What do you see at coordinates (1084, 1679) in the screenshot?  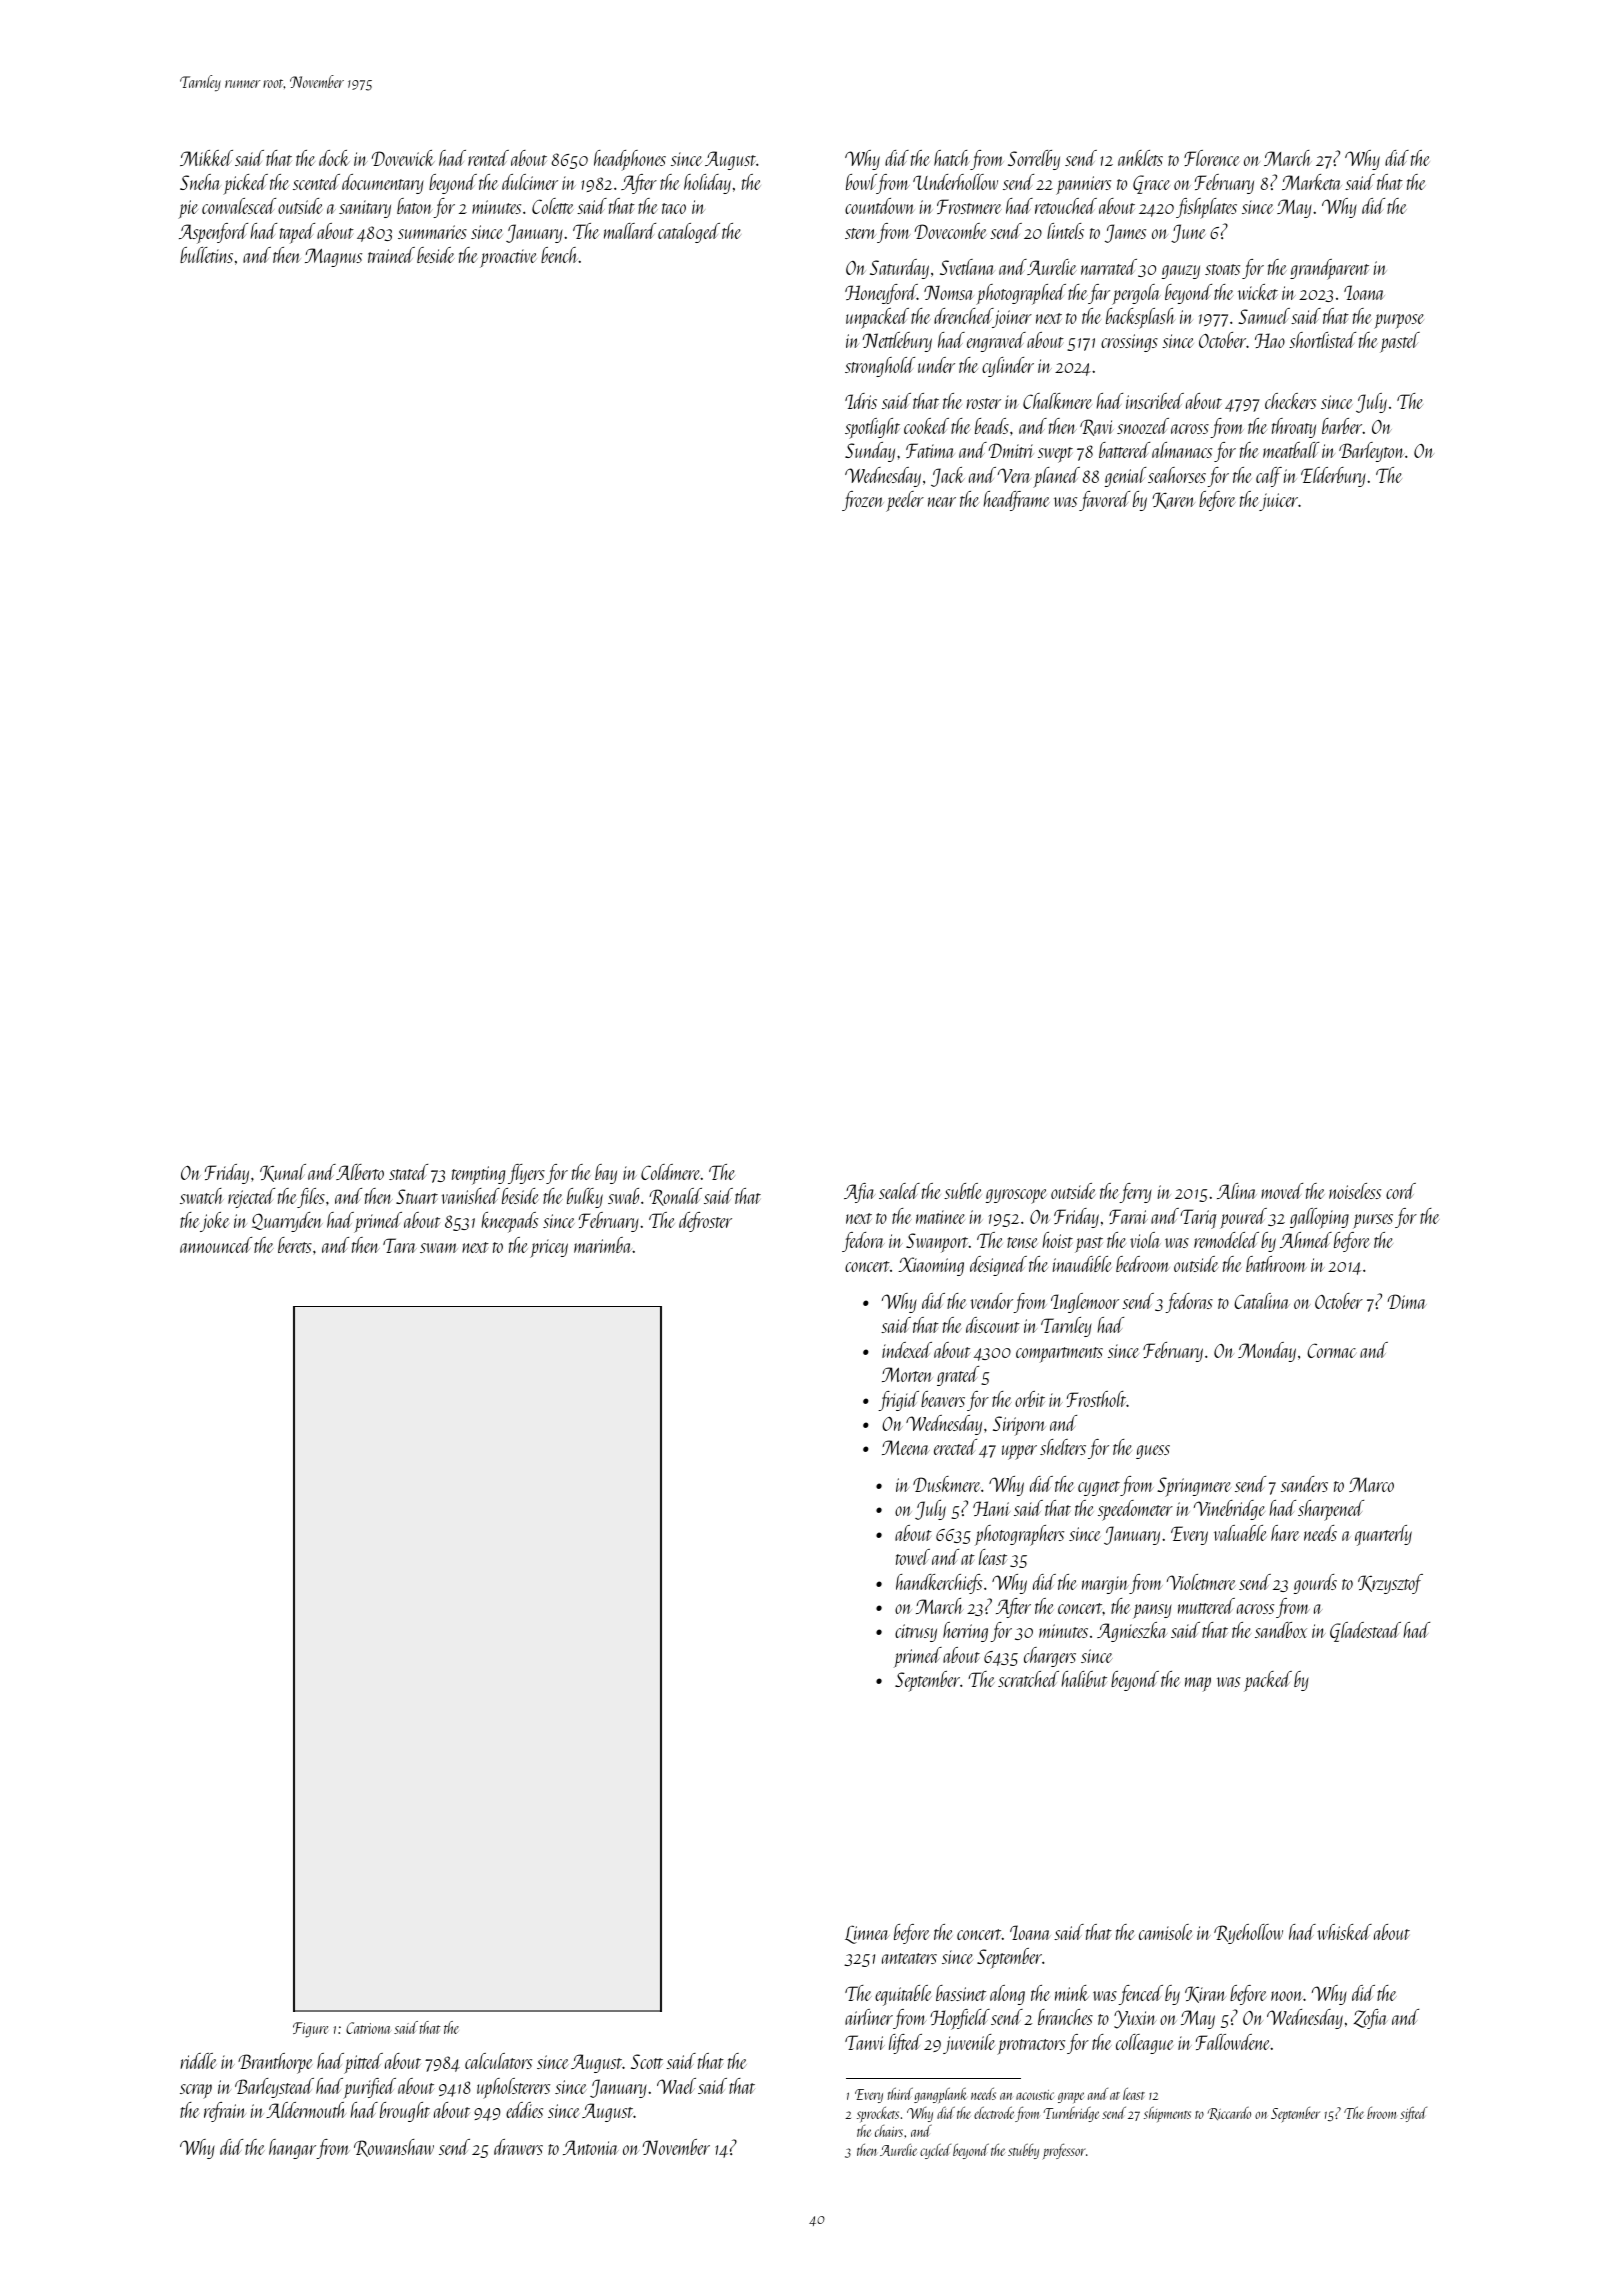 I see `halibut` at bounding box center [1084, 1679].
